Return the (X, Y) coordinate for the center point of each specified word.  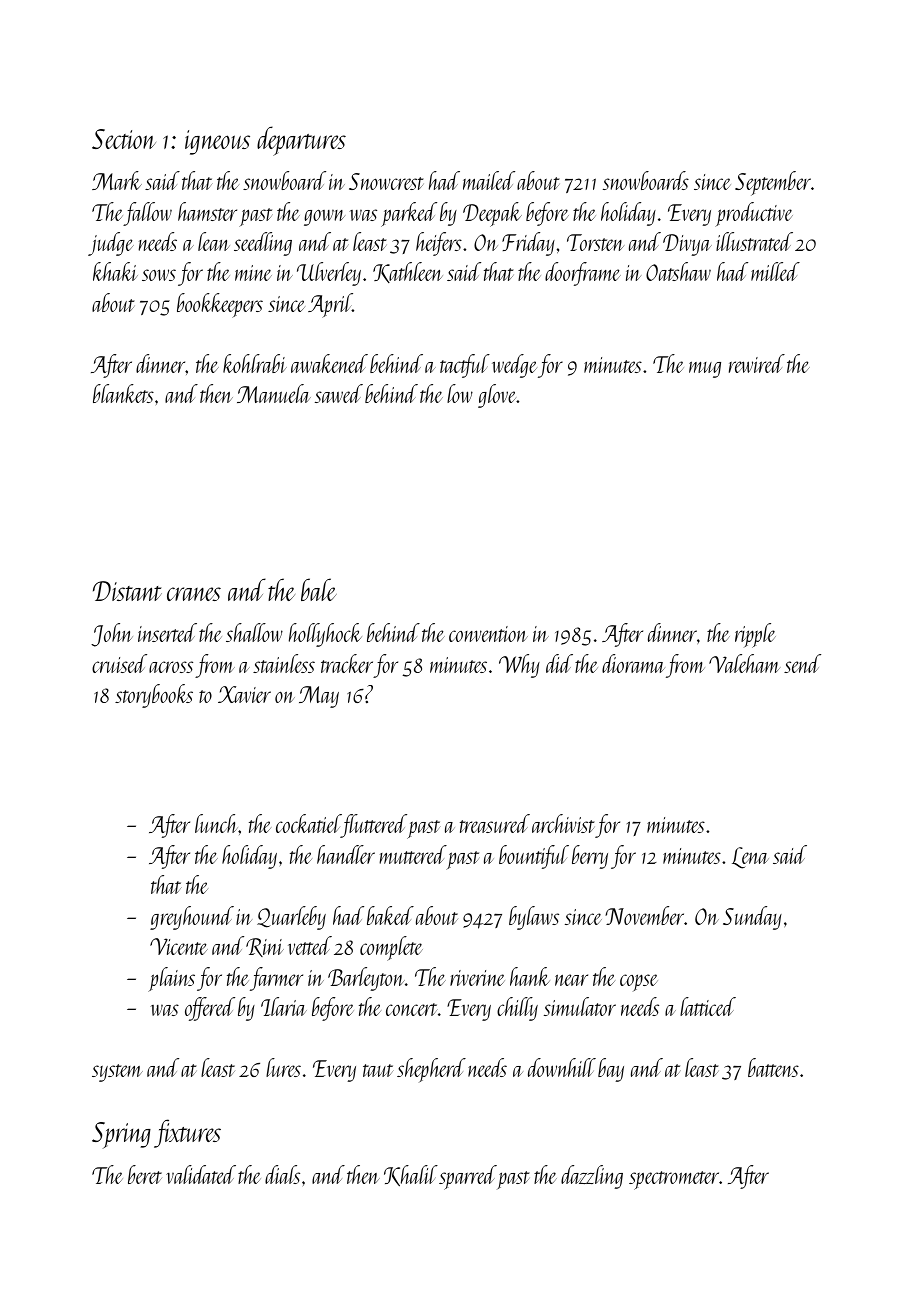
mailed (489, 180)
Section (124, 139)
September (773, 183)
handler (346, 854)
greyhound (192, 918)
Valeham (744, 663)
